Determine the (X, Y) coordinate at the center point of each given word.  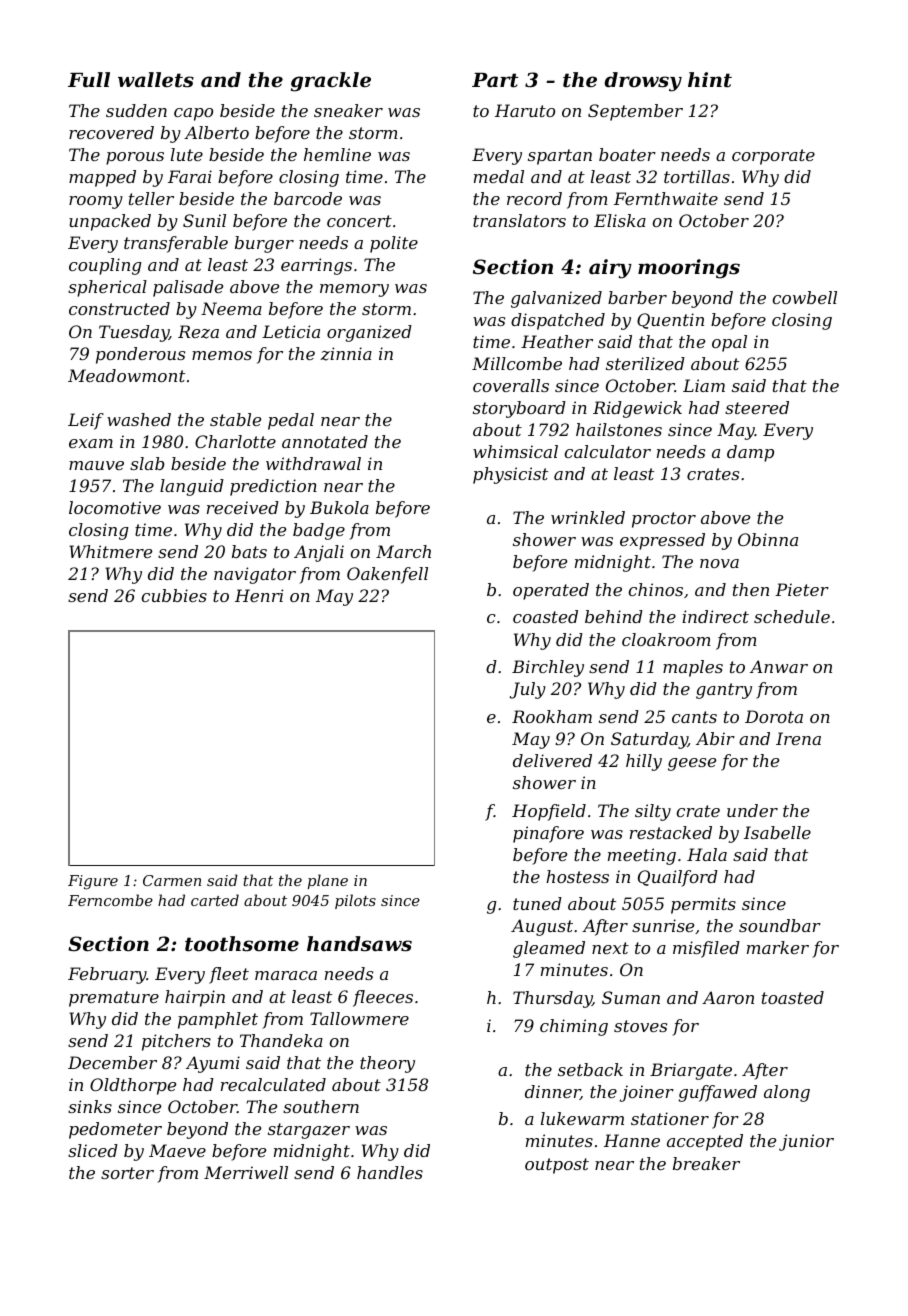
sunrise (663, 925)
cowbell (805, 297)
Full (89, 80)
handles (390, 1172)
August (542, 927)
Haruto (525, 110)
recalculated (273, 1084)
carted (215, 900)
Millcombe (517, 363)
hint (710, 80)
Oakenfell (387, 575)
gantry (724, 691)
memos (222, 355)
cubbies (174, 595)
